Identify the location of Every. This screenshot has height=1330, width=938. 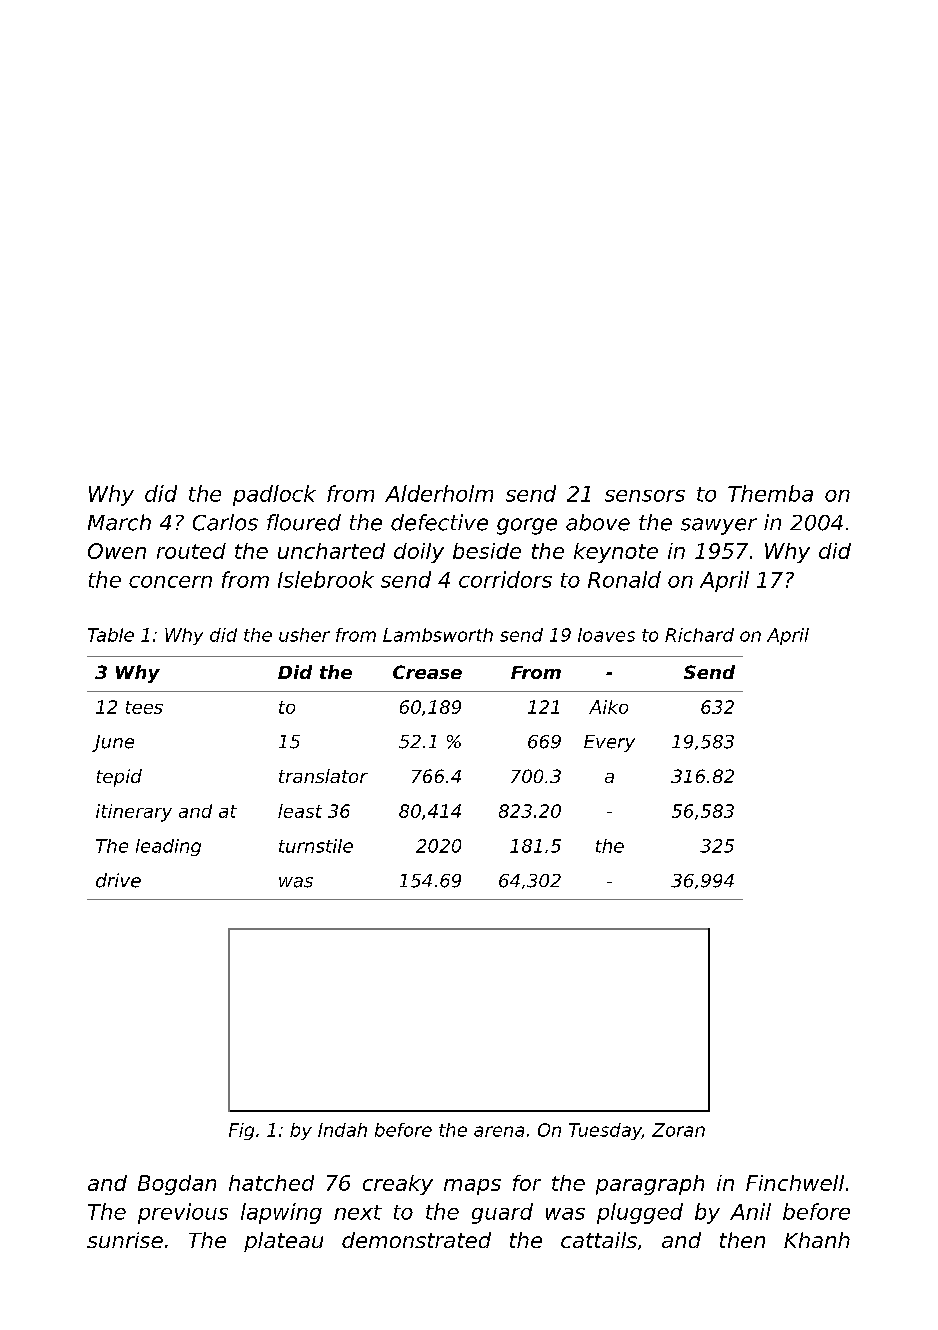
(609, 743).
